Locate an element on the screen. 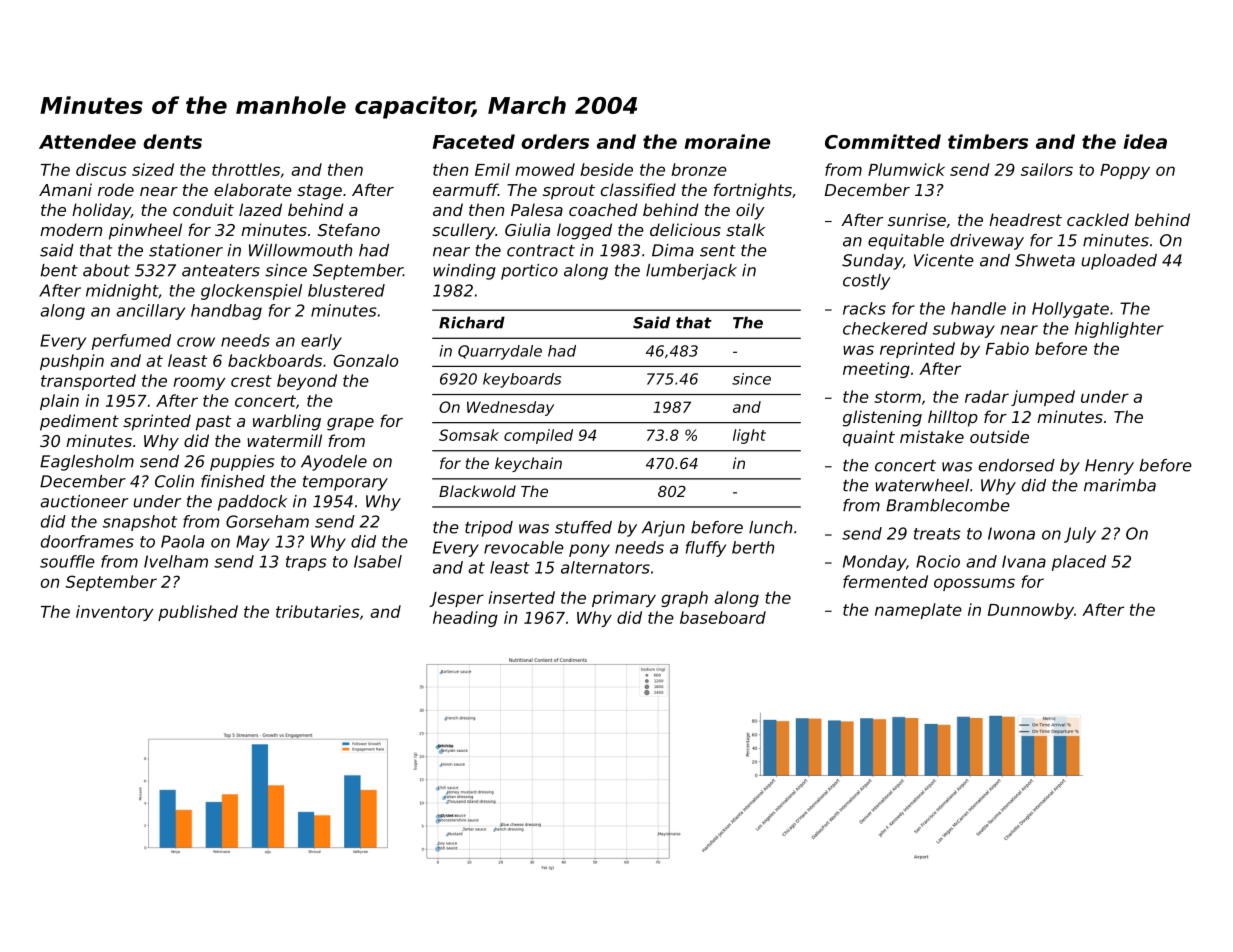 The height and width of the screenshot is (952, 1233). stalk is located at coordinates (745, 229).
